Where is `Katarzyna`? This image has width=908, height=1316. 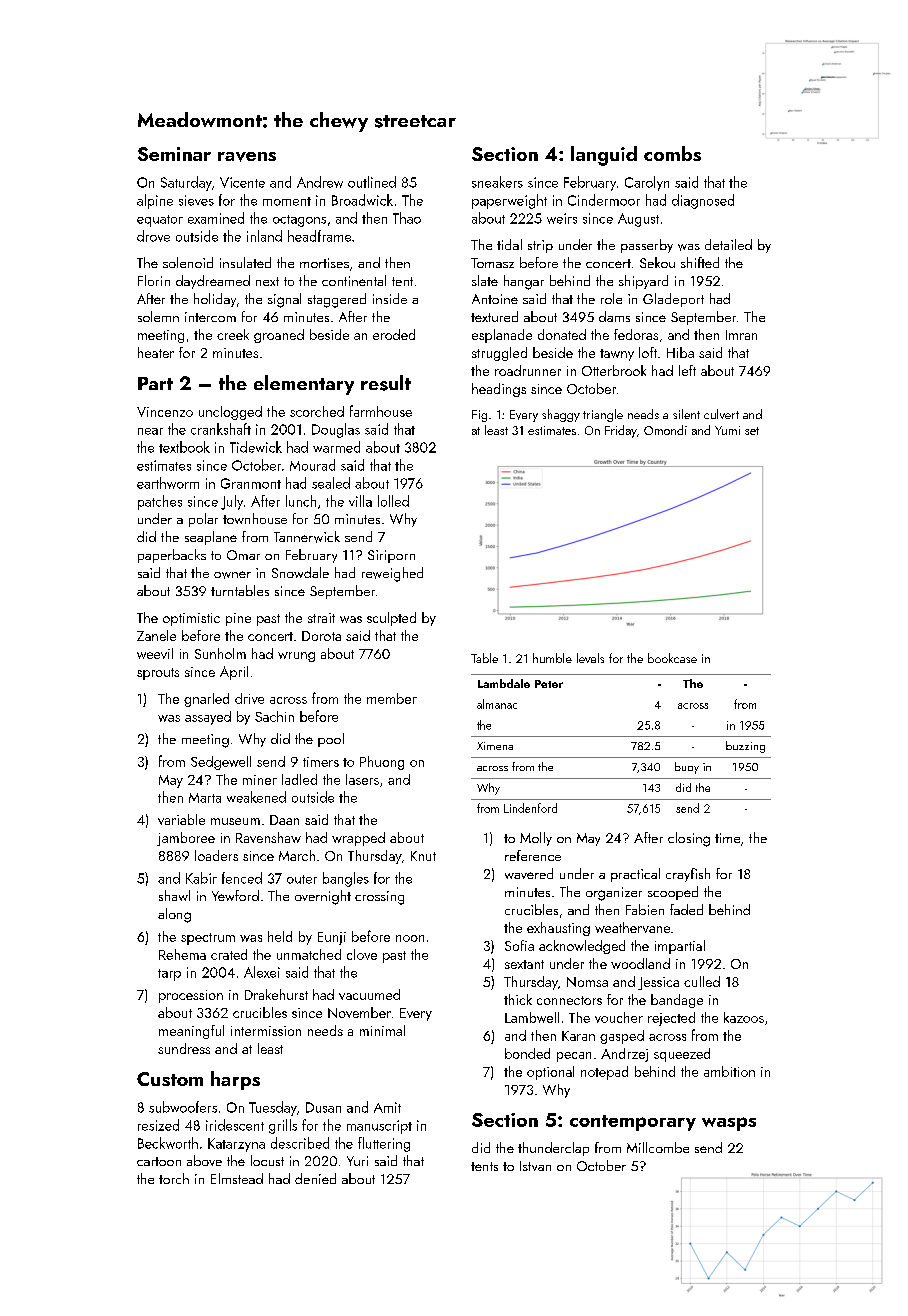 Katarzyna is located at coordinates (236, 1145).
